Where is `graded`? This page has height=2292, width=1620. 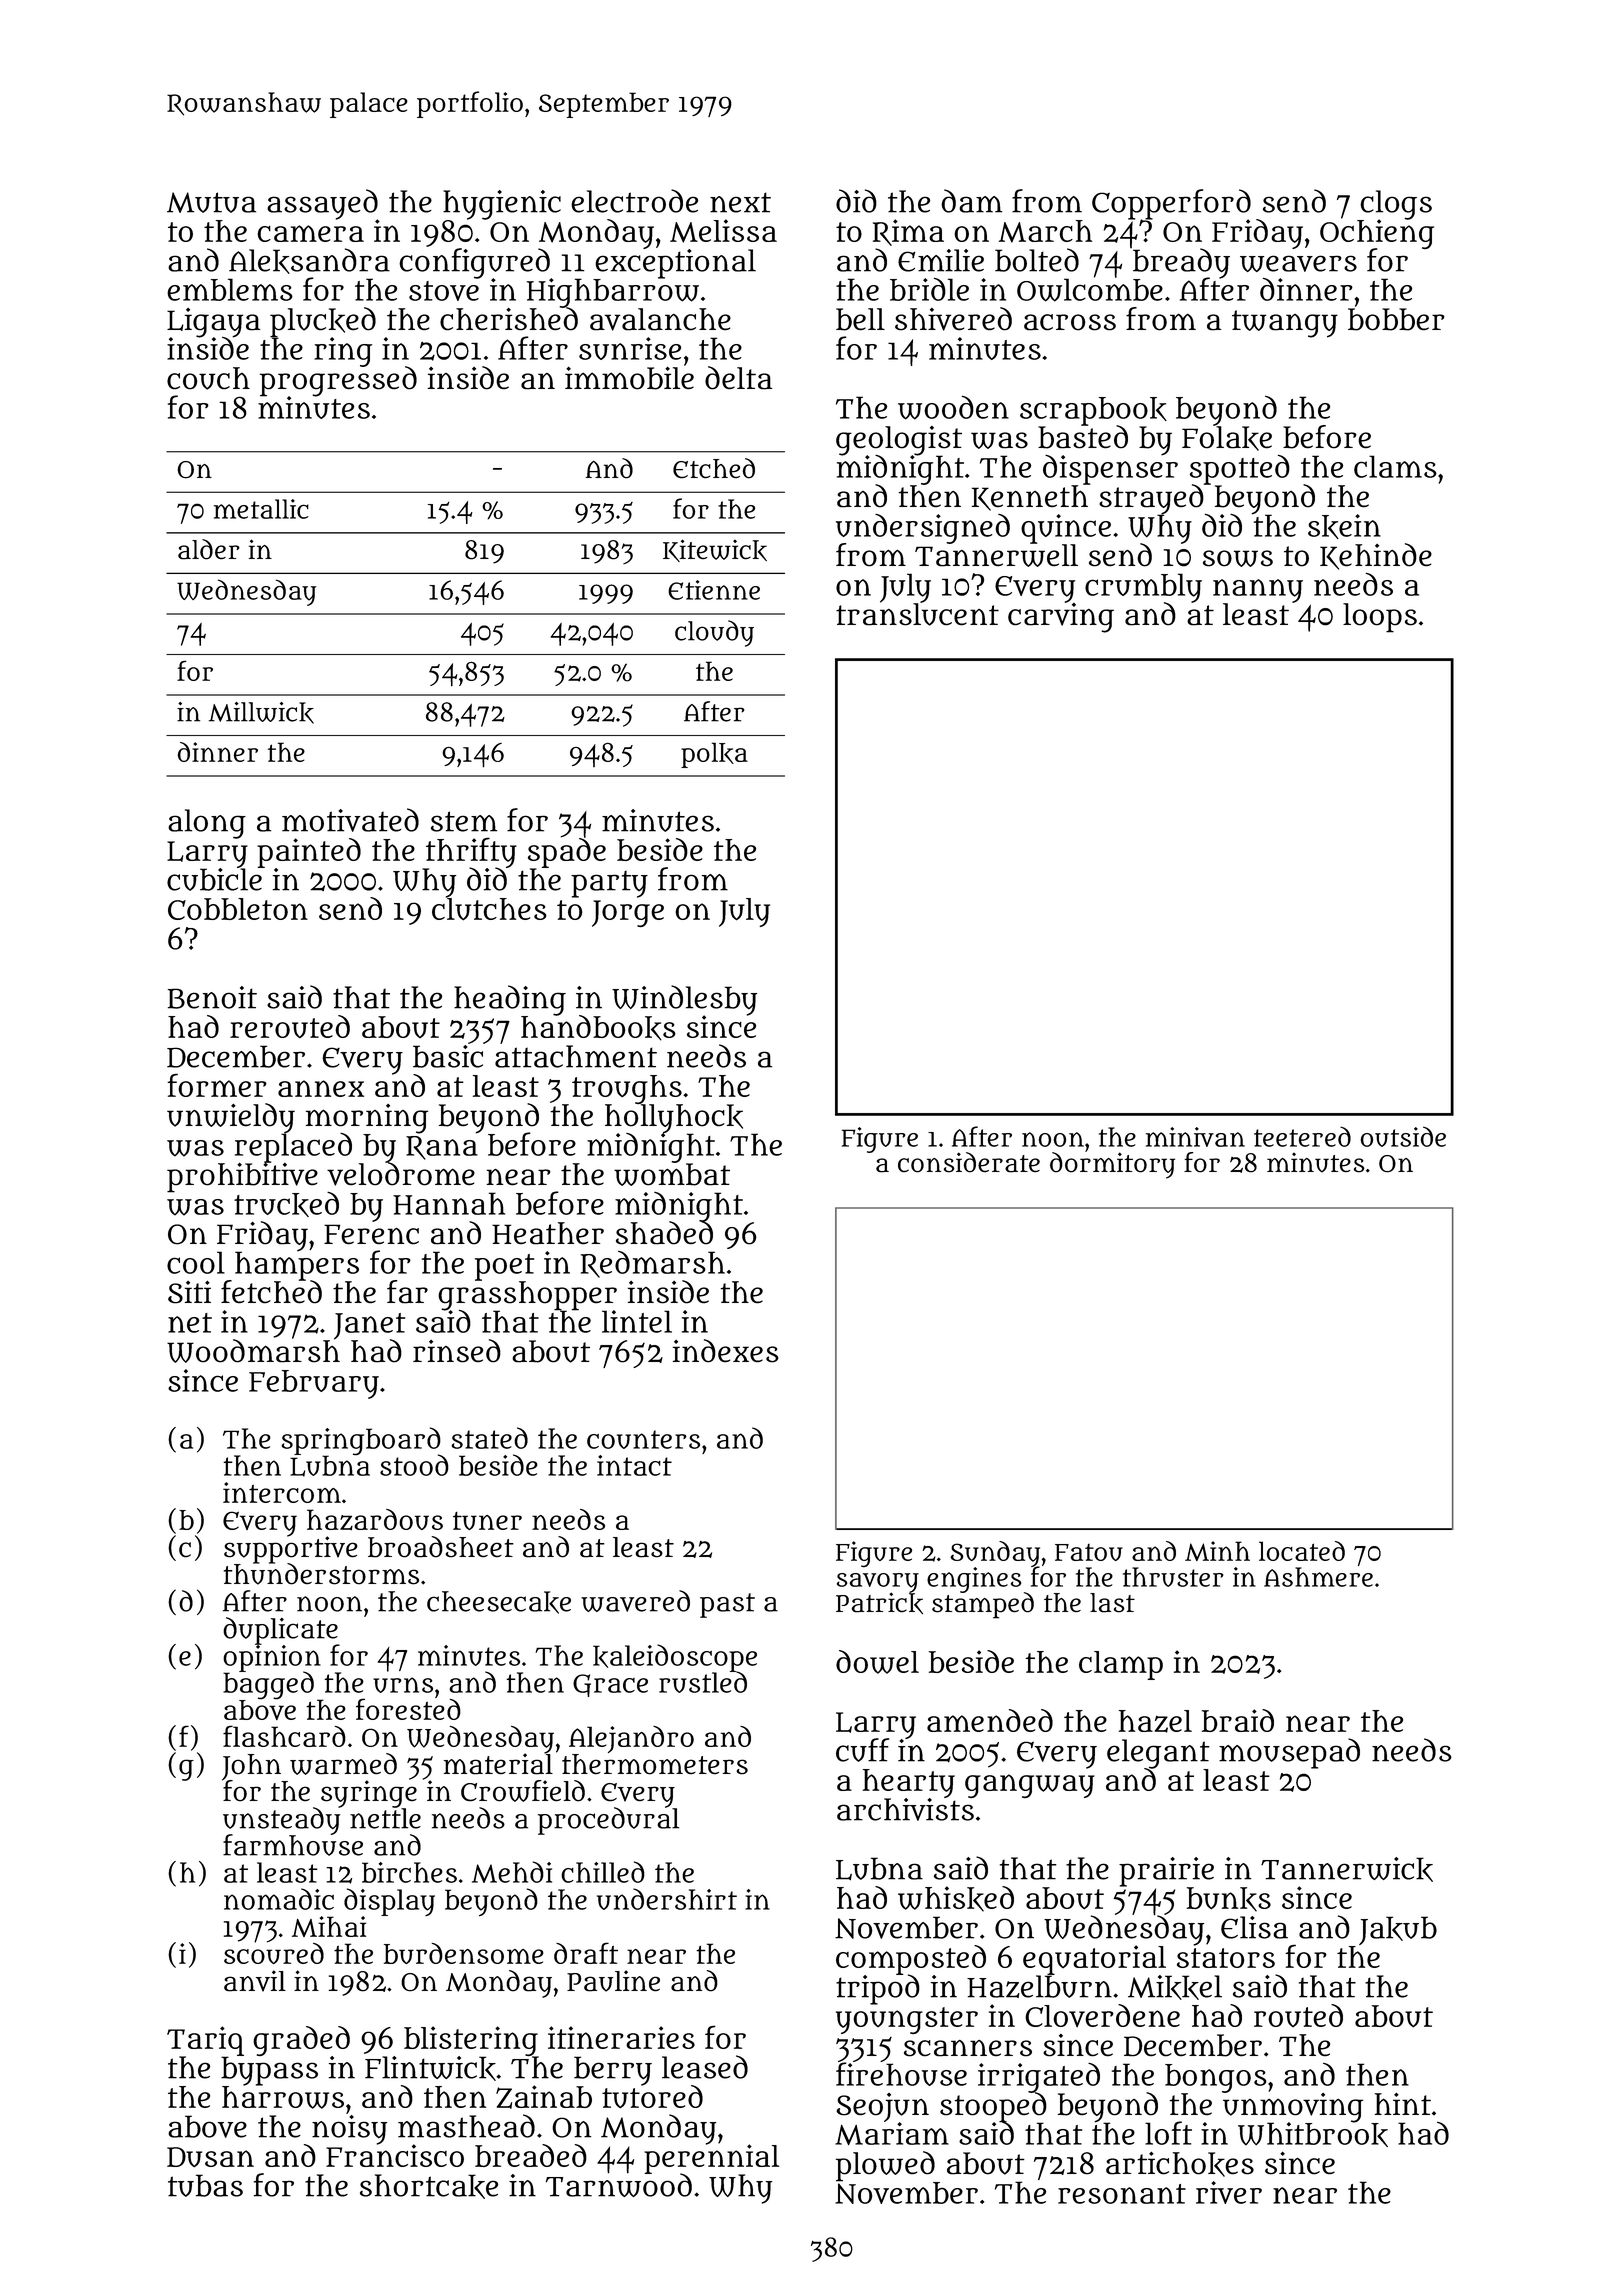 graded is located at coordinates (301, 2041).
